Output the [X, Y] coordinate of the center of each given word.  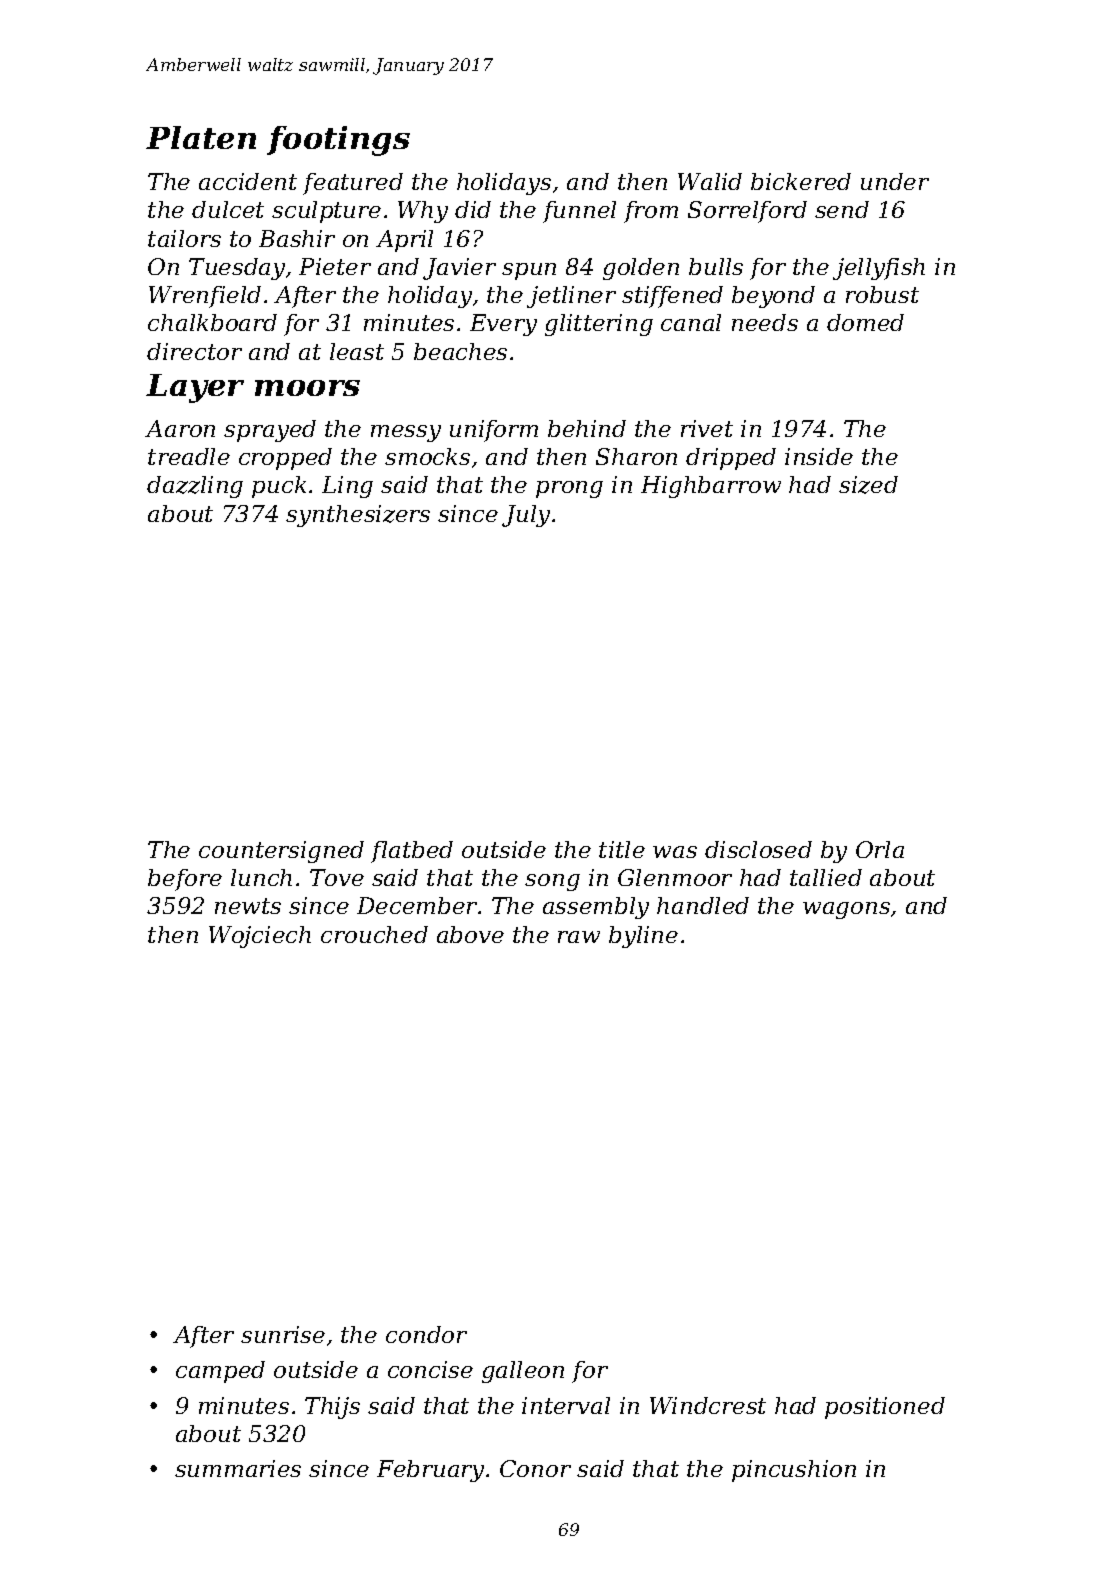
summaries [238, 1468]
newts [248, 906]
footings [338, 141]
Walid [710, 181]
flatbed [412, 852]
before [185, 880]
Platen [201, 137]
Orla [880, 849]
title [622, 849]
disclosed [758, 849]
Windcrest [708, 1405]
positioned [885, 1408]
